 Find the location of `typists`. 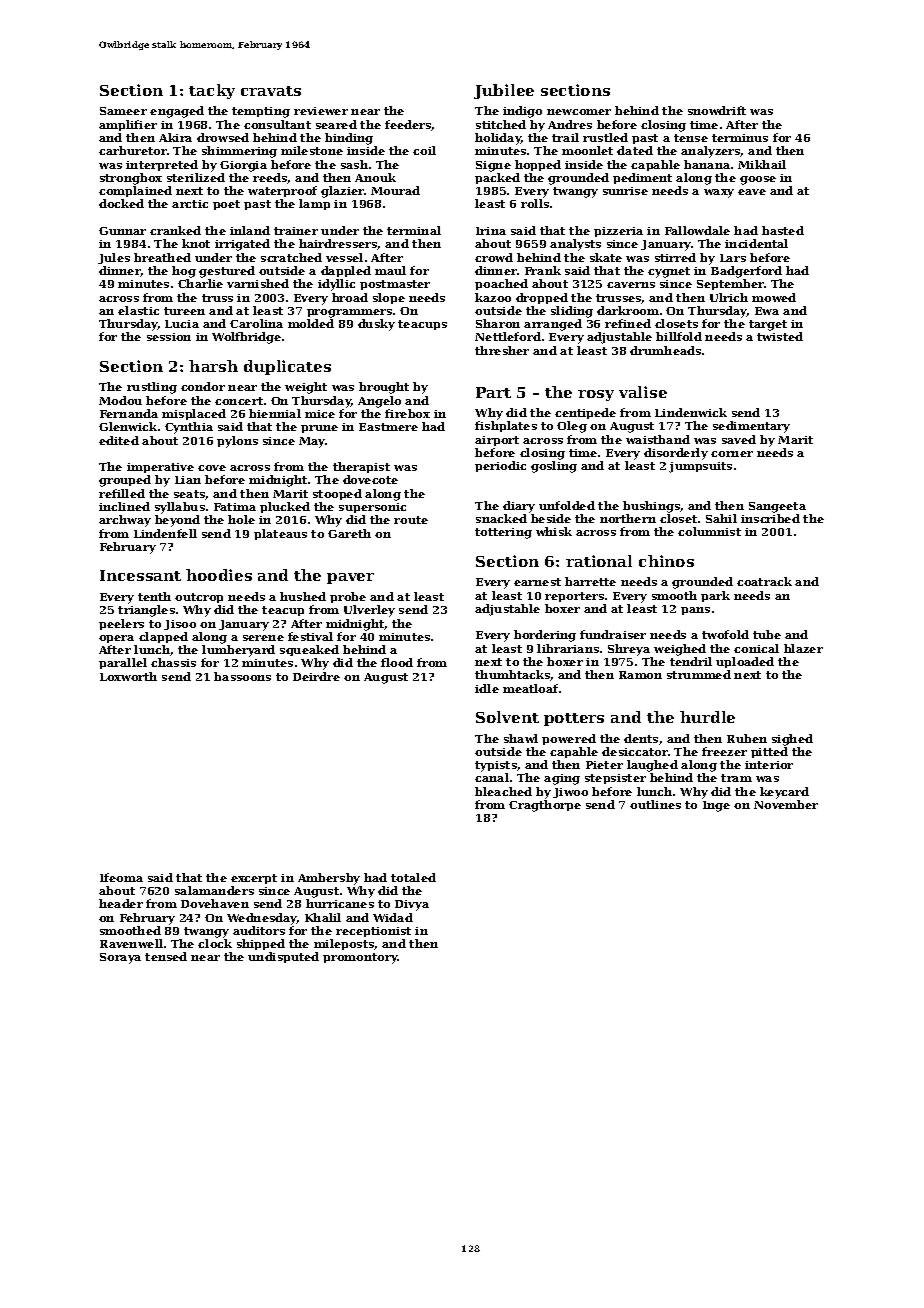

typists is located at coordinates (496, 766).
